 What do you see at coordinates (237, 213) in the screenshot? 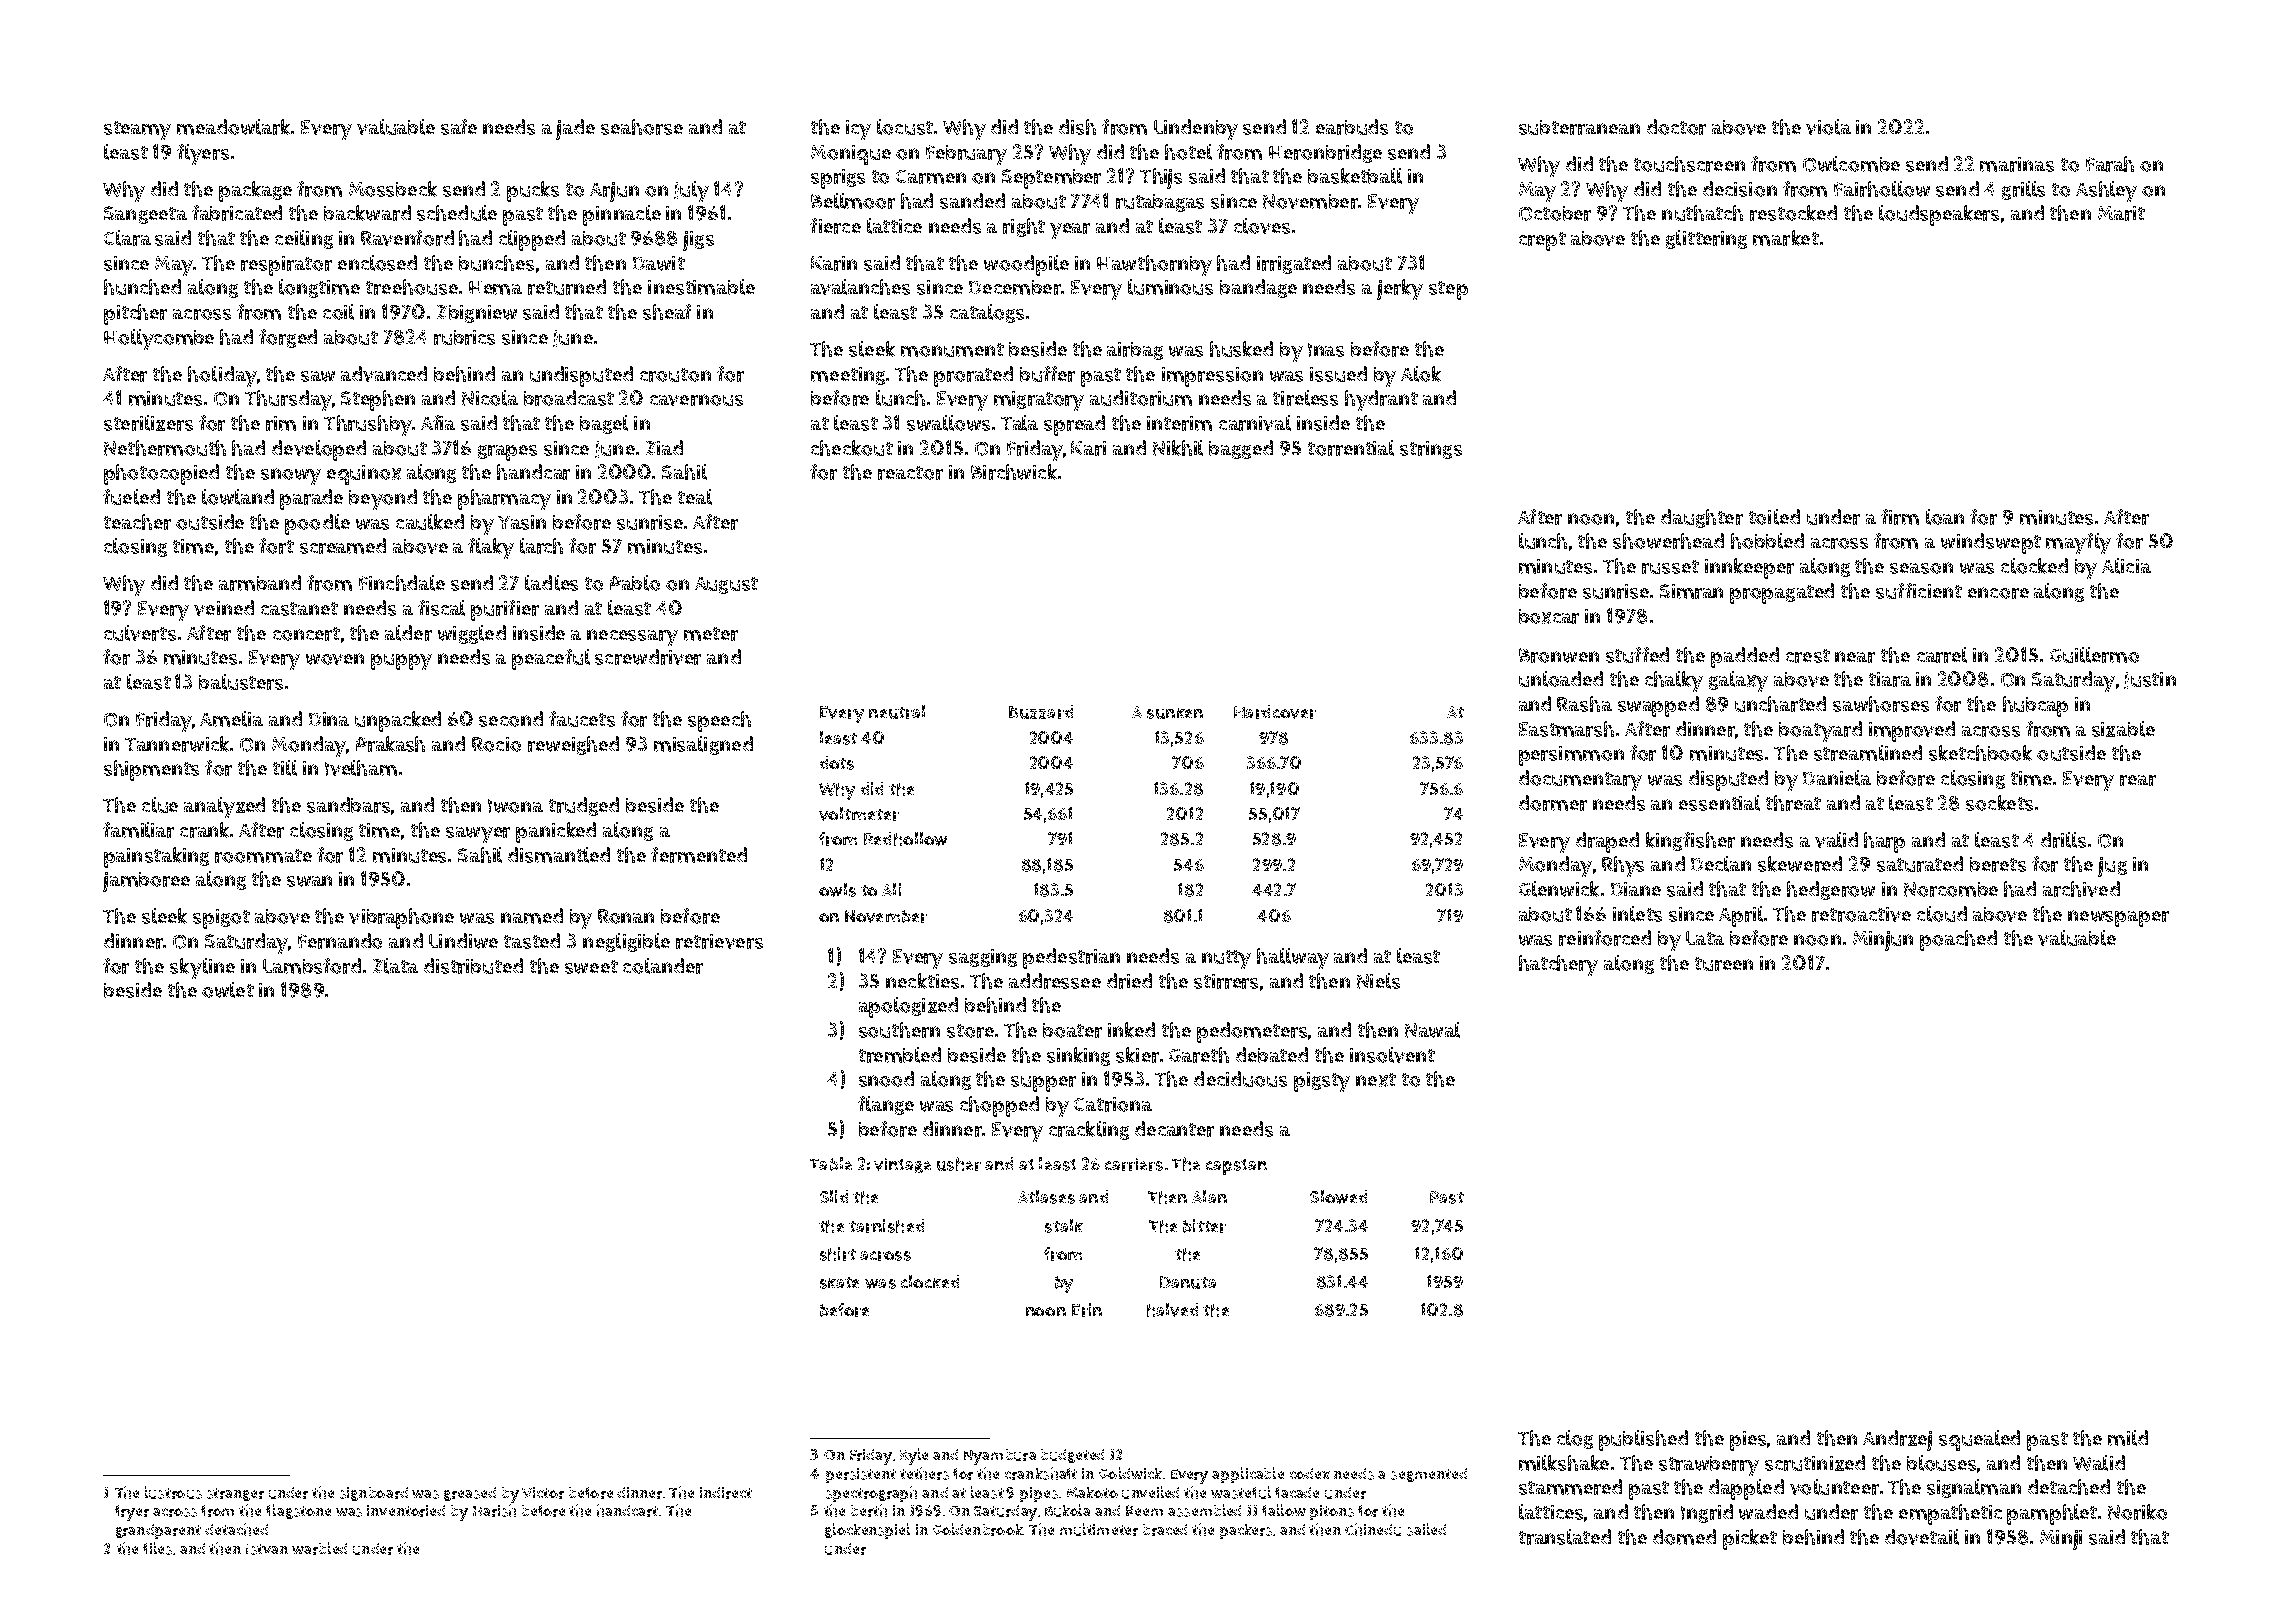
I see `fabricated` at bounding box center [237, 213].
